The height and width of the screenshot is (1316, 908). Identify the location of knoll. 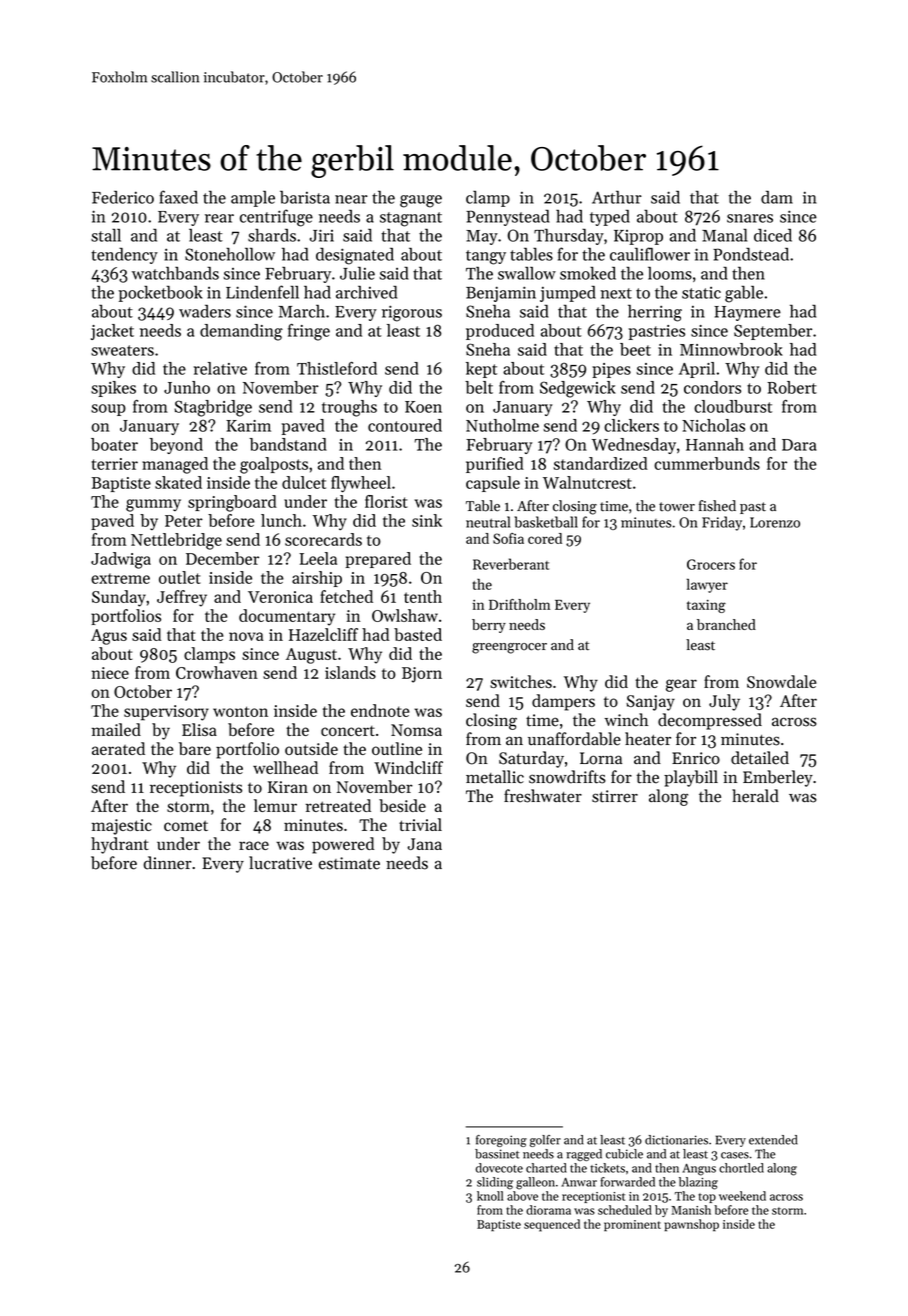
(490, 1196).
